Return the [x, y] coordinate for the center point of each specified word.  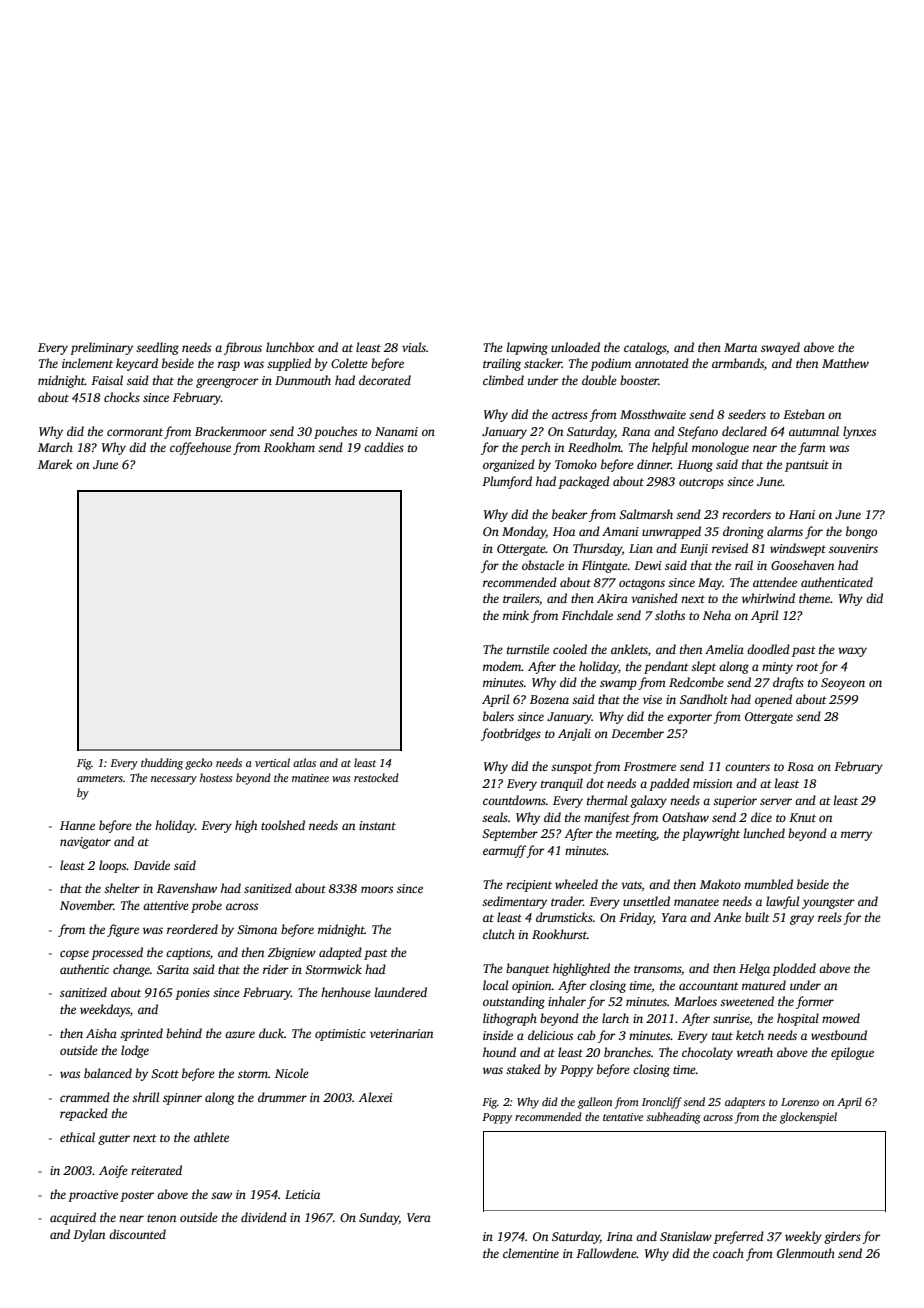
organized [509, 465]
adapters [745, 1103]
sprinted [141, 1034]
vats [631, 885]
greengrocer [227, 383]
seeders [747, 414]
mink [516, 615]
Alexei [376, 1097]
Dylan [89, 1235]
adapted [340, 953]
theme [814, 598]
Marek [55, 464]
